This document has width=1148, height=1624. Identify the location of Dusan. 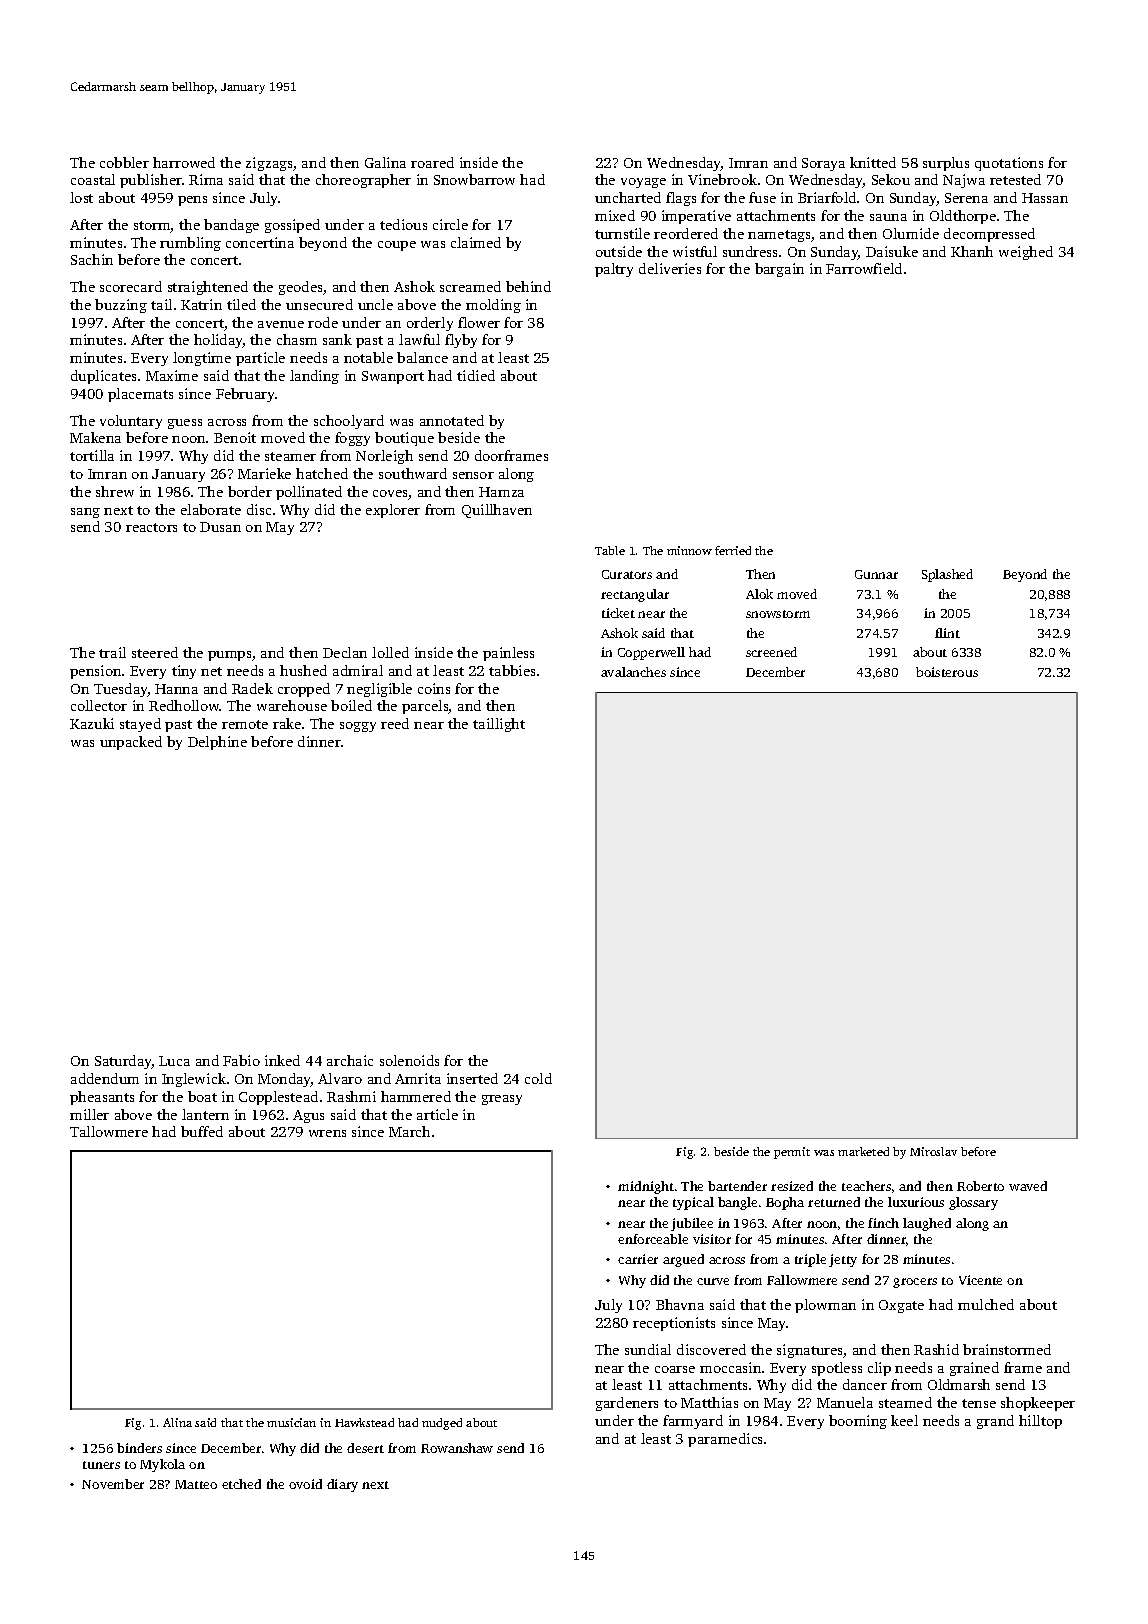
(220, 527).
